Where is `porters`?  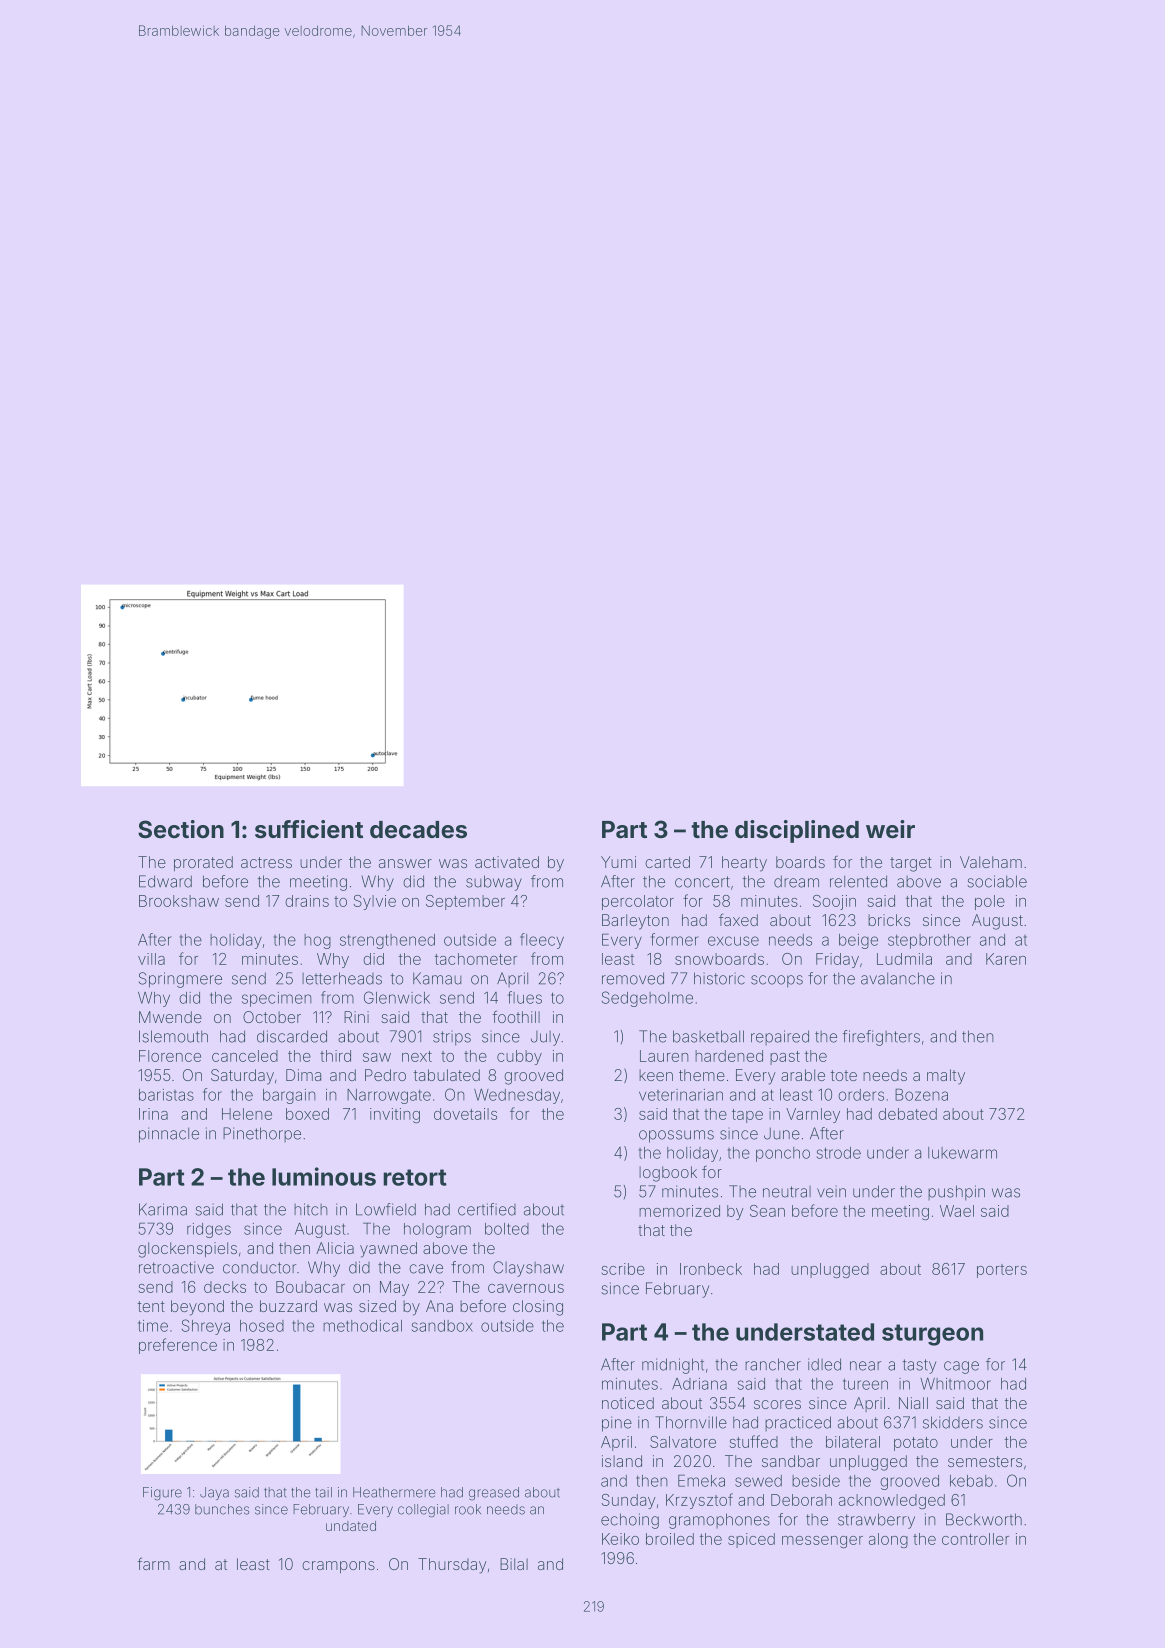
porters is located at coordinates (1002, 1271).
